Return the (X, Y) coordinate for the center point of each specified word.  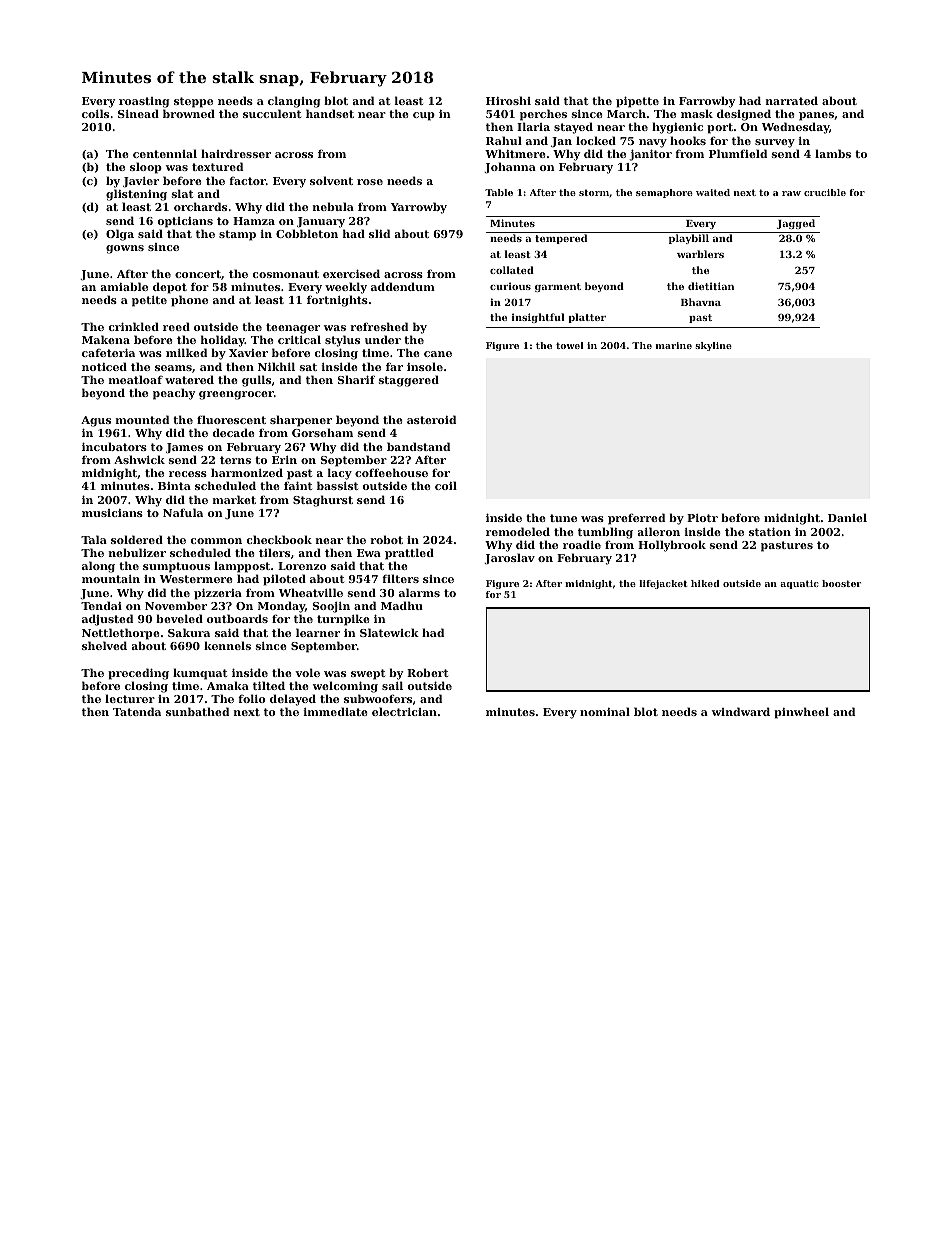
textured (217, 166)
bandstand (418, 446)
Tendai (101, 605)
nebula (333, 206)
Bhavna (701, 302)
